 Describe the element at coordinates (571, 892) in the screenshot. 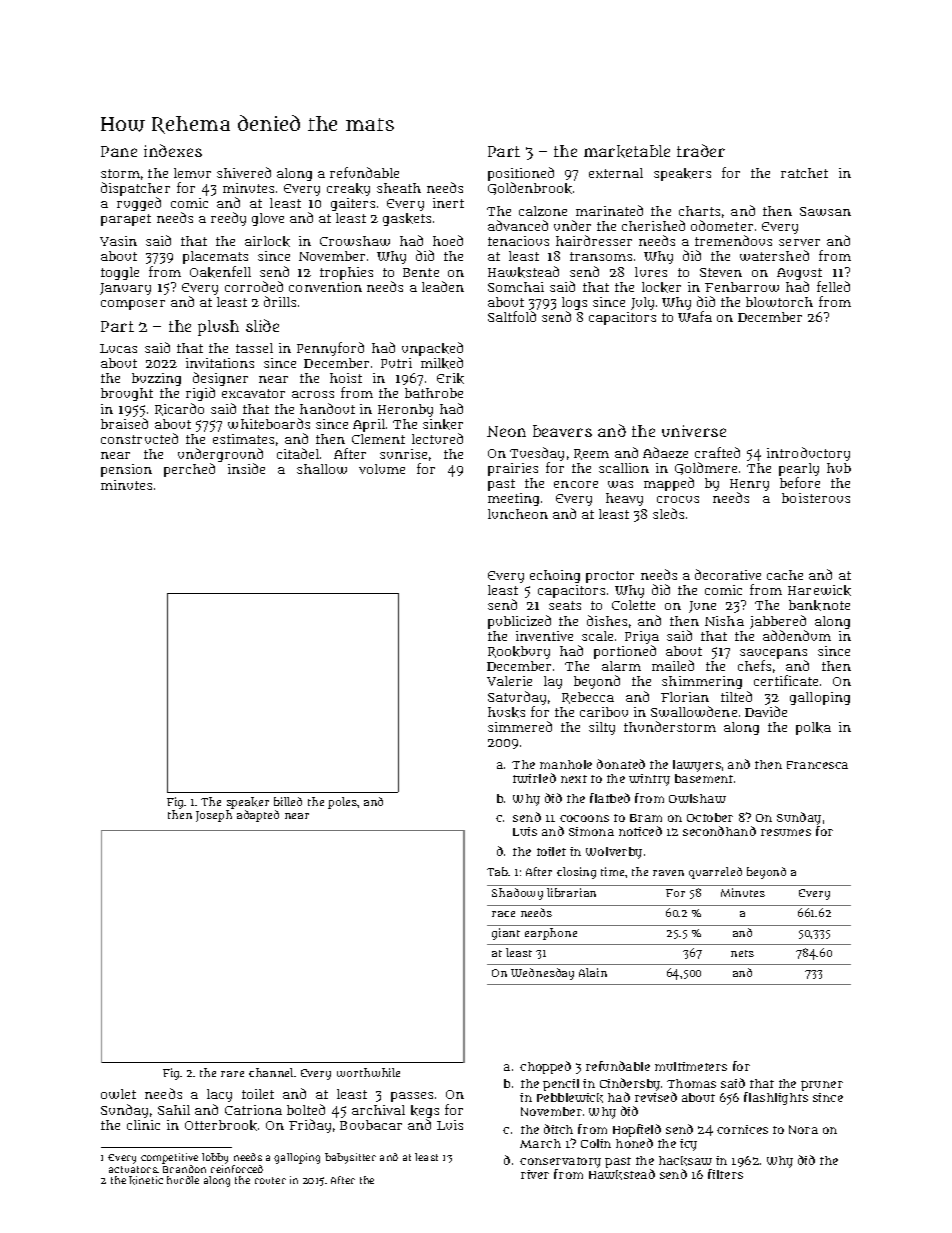

I see `librarian` at that location.
